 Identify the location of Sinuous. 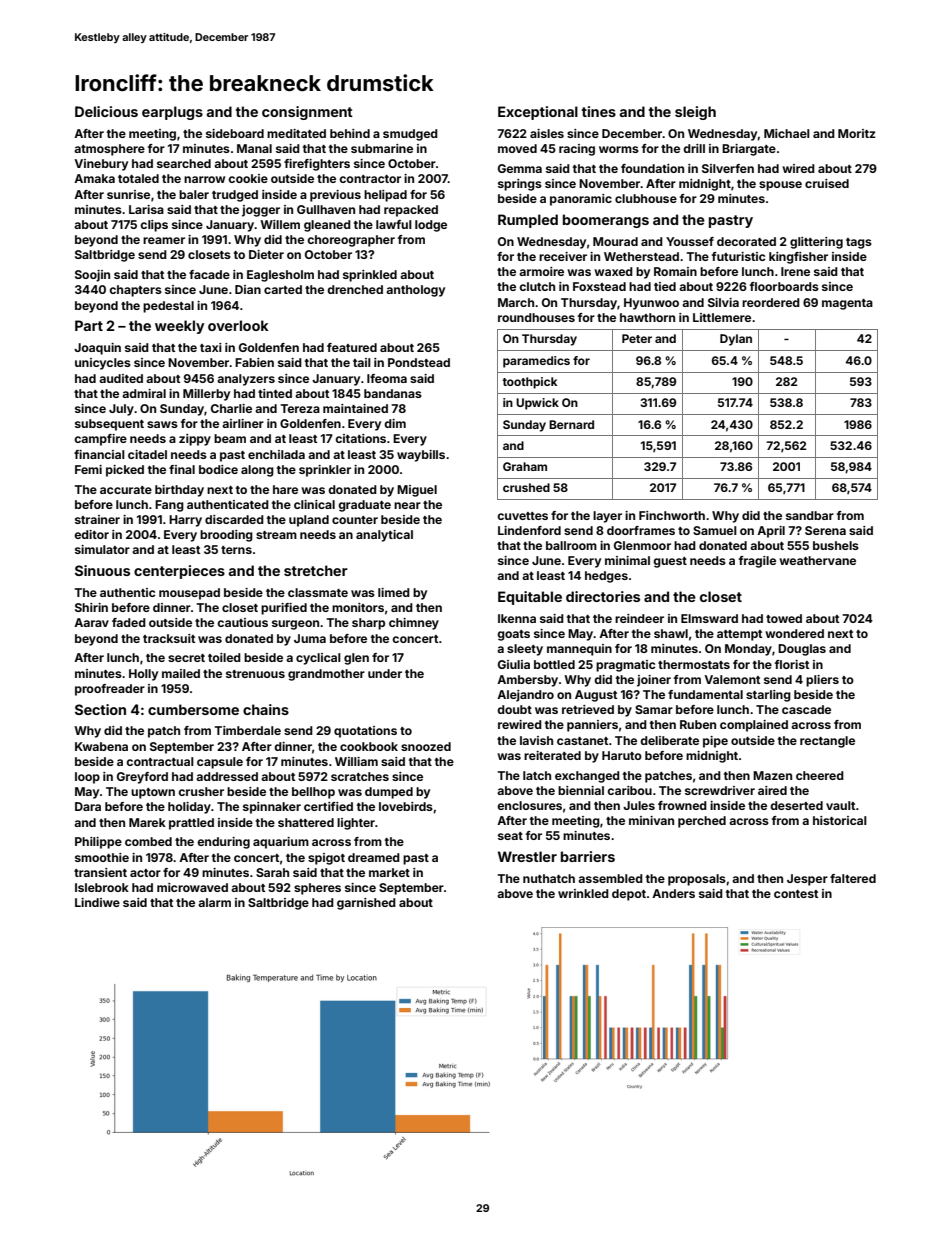
(102, 570).
